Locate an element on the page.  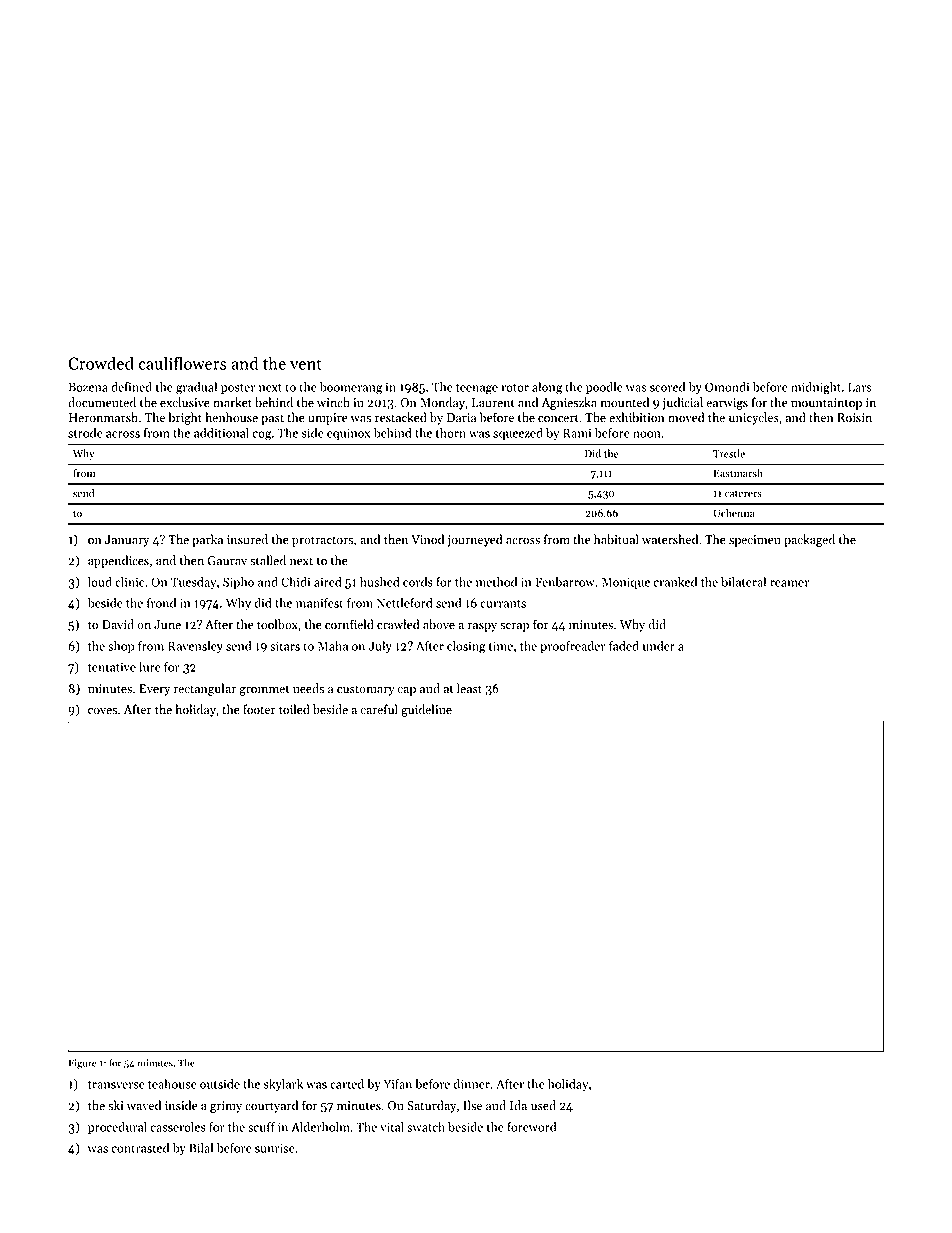
careful is located at coordinates (379, 709).
